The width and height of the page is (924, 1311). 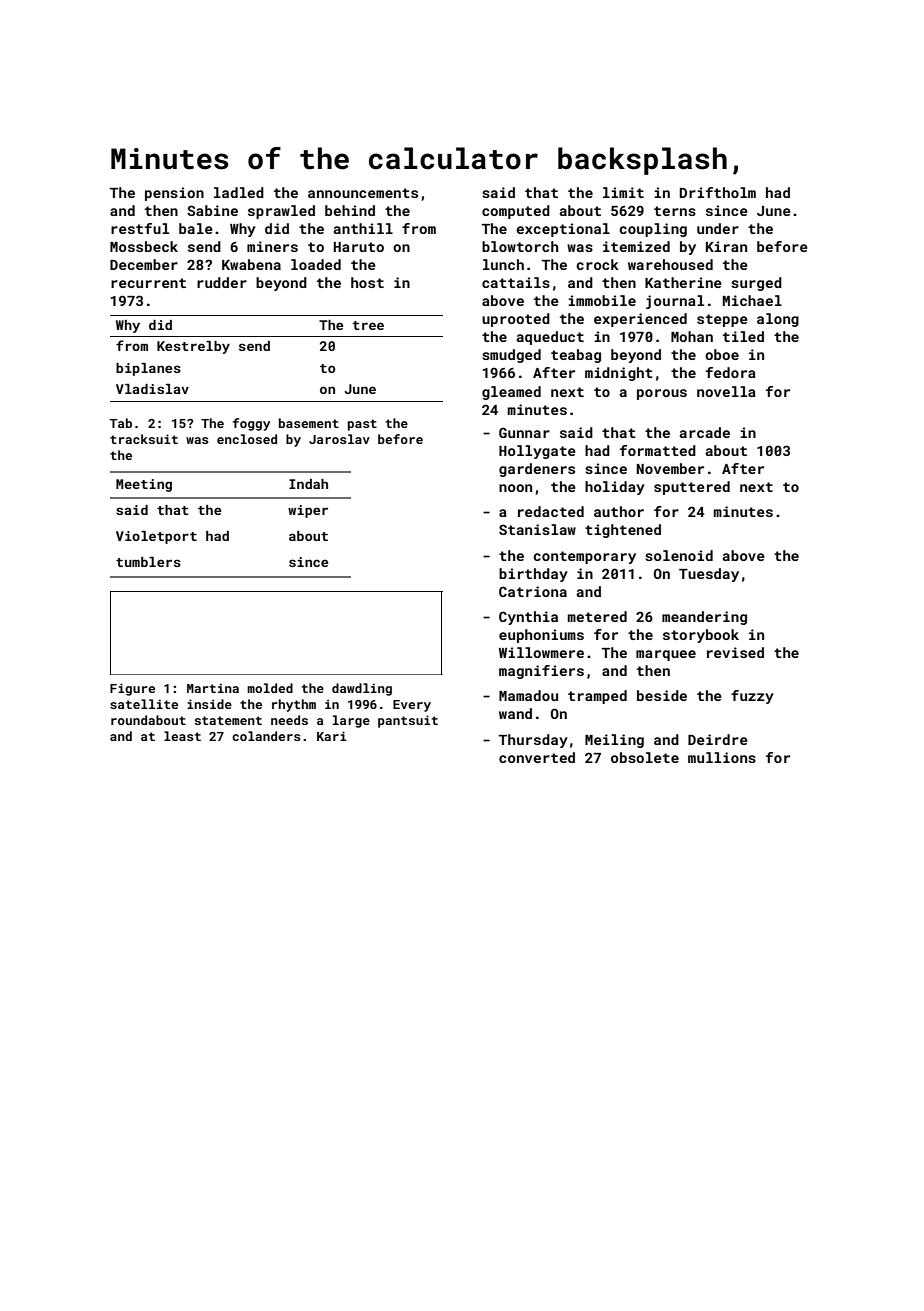 What do you see at coordinates (516, 320) in the page?
I see `uprooted` at bounding box center [516, 320].
